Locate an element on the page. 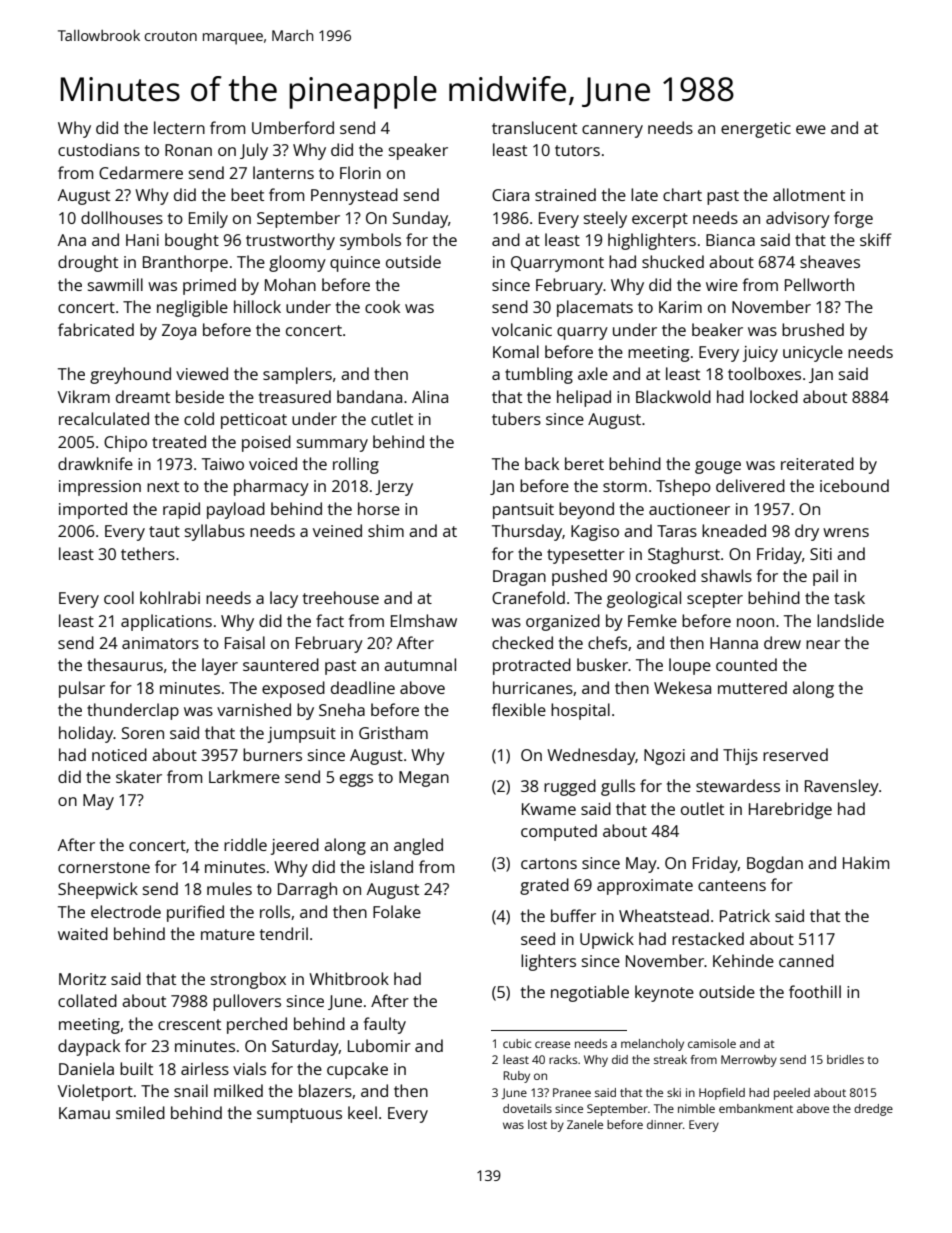  Cedarmere is located at coordinates (141, 172).
